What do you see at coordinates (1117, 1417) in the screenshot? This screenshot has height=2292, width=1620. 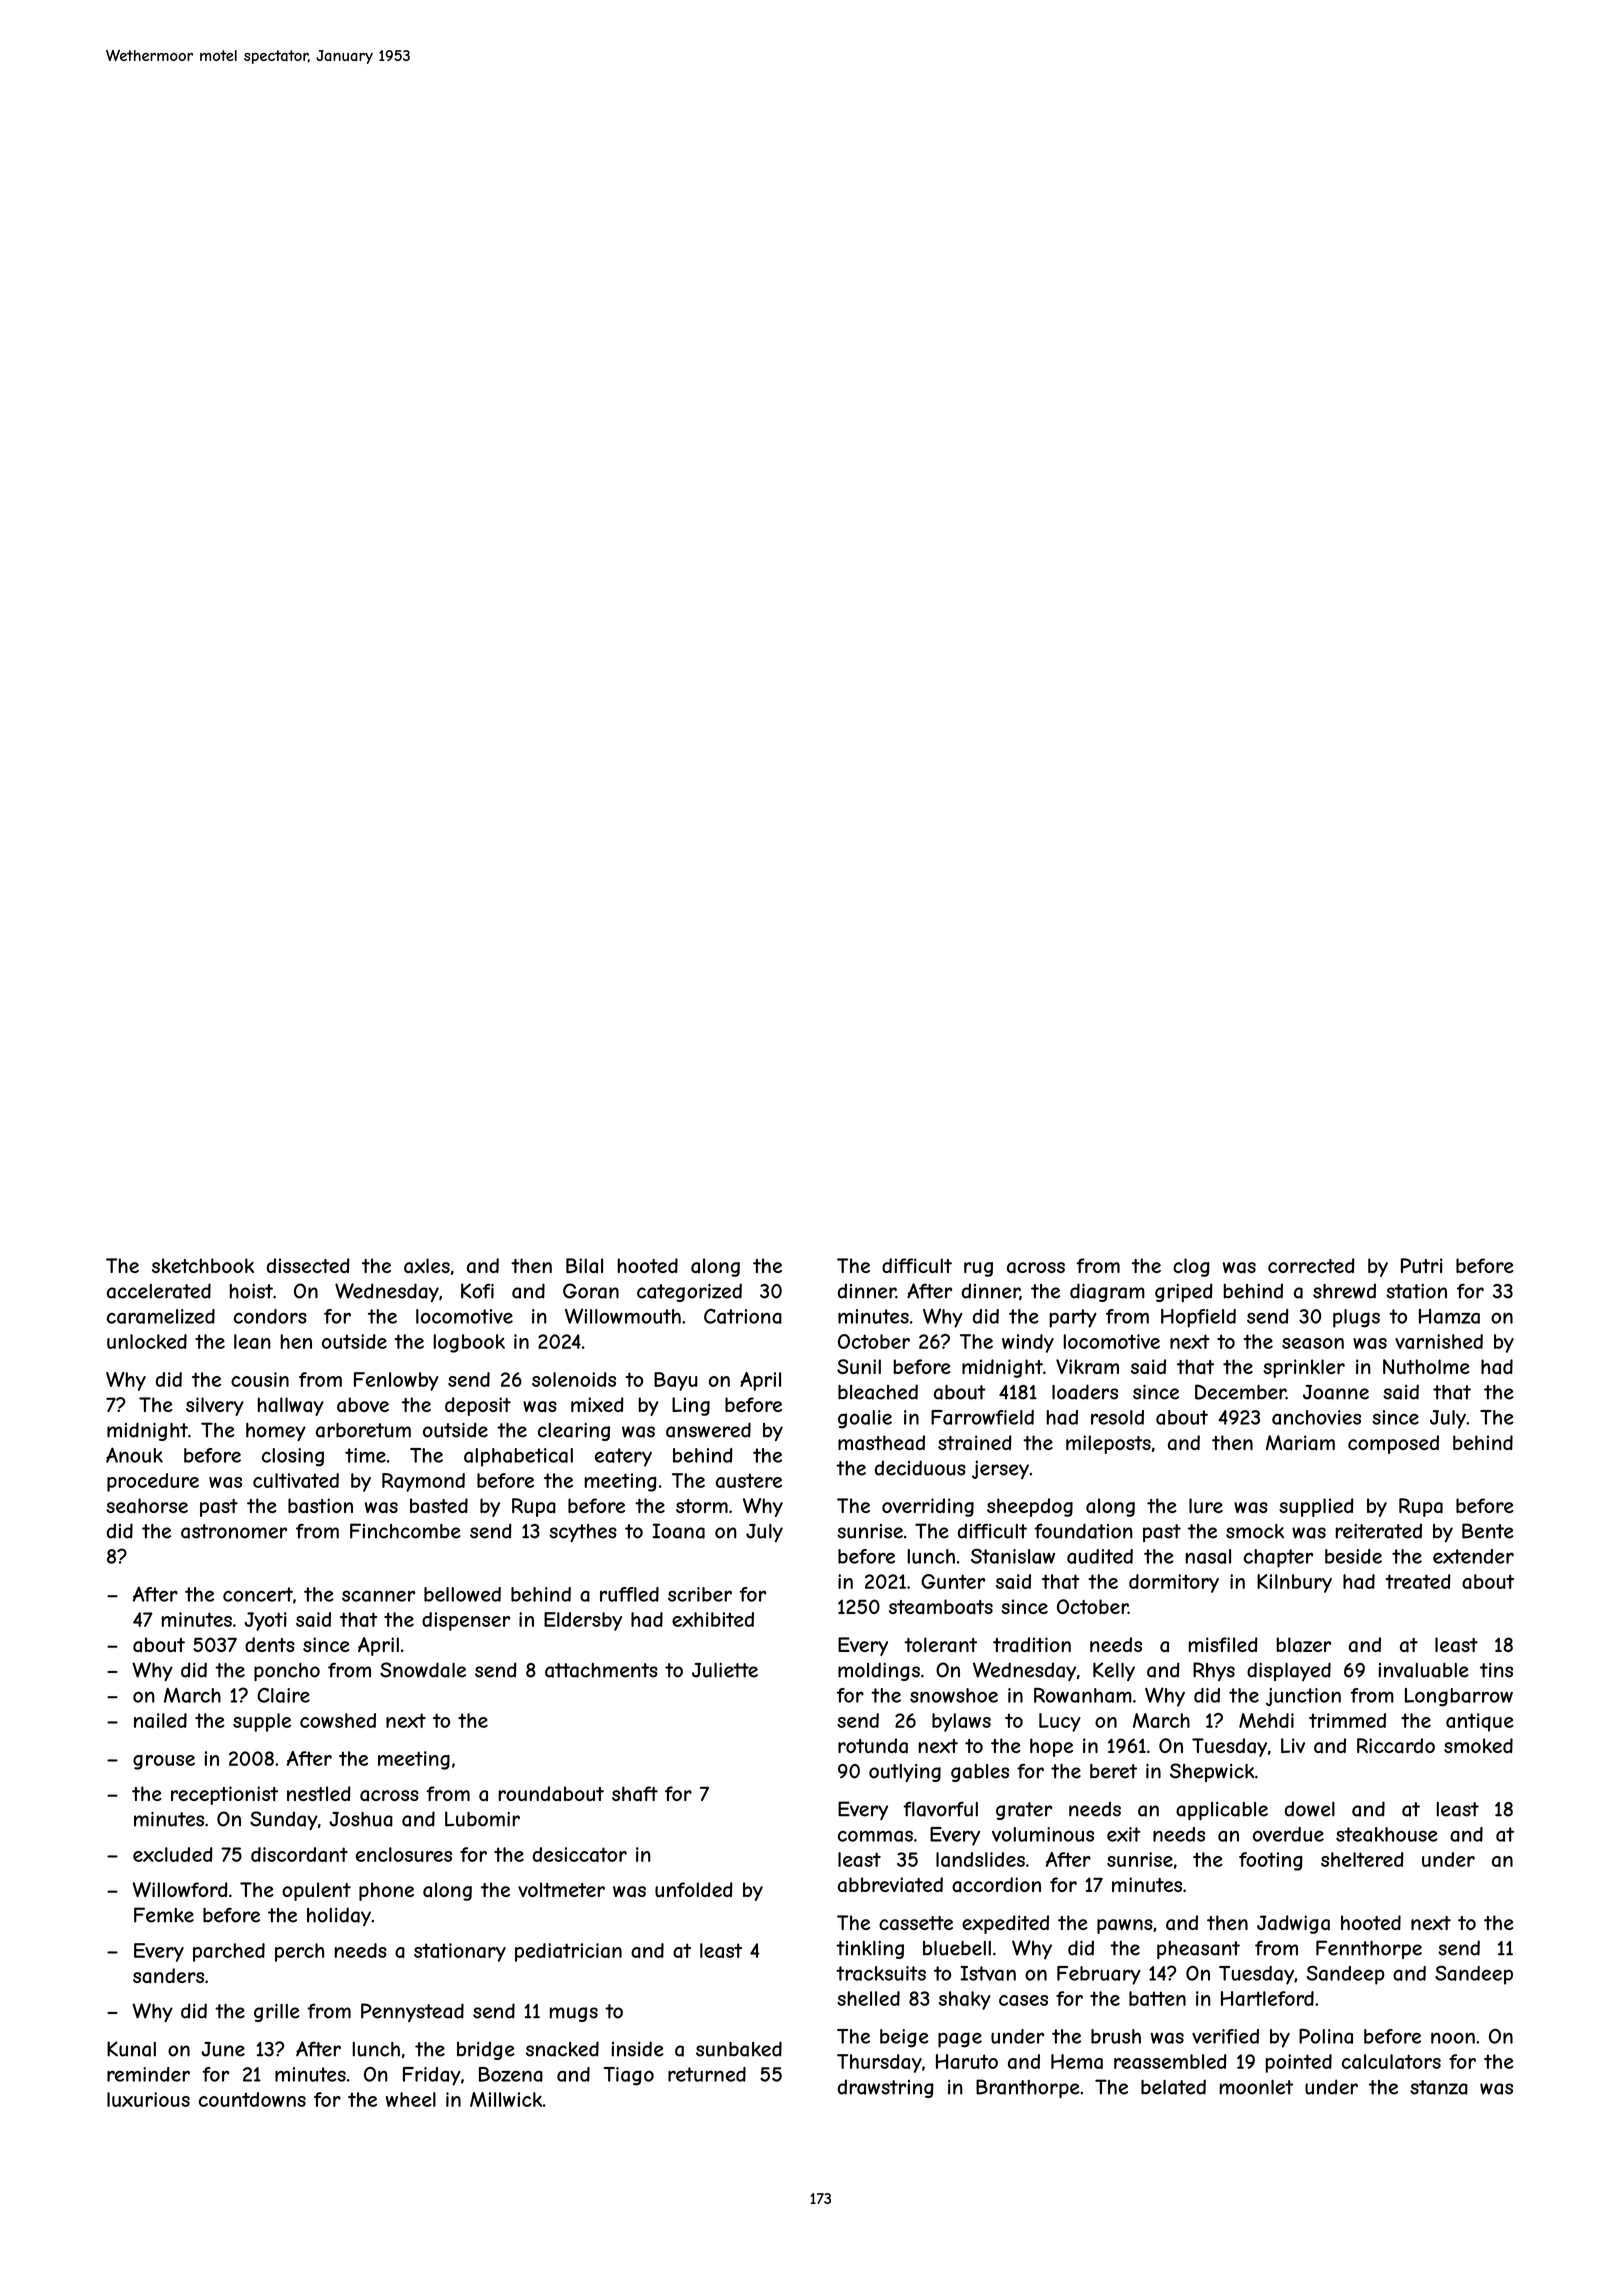 I see `resold` at bounding box center [1117, 1417].
